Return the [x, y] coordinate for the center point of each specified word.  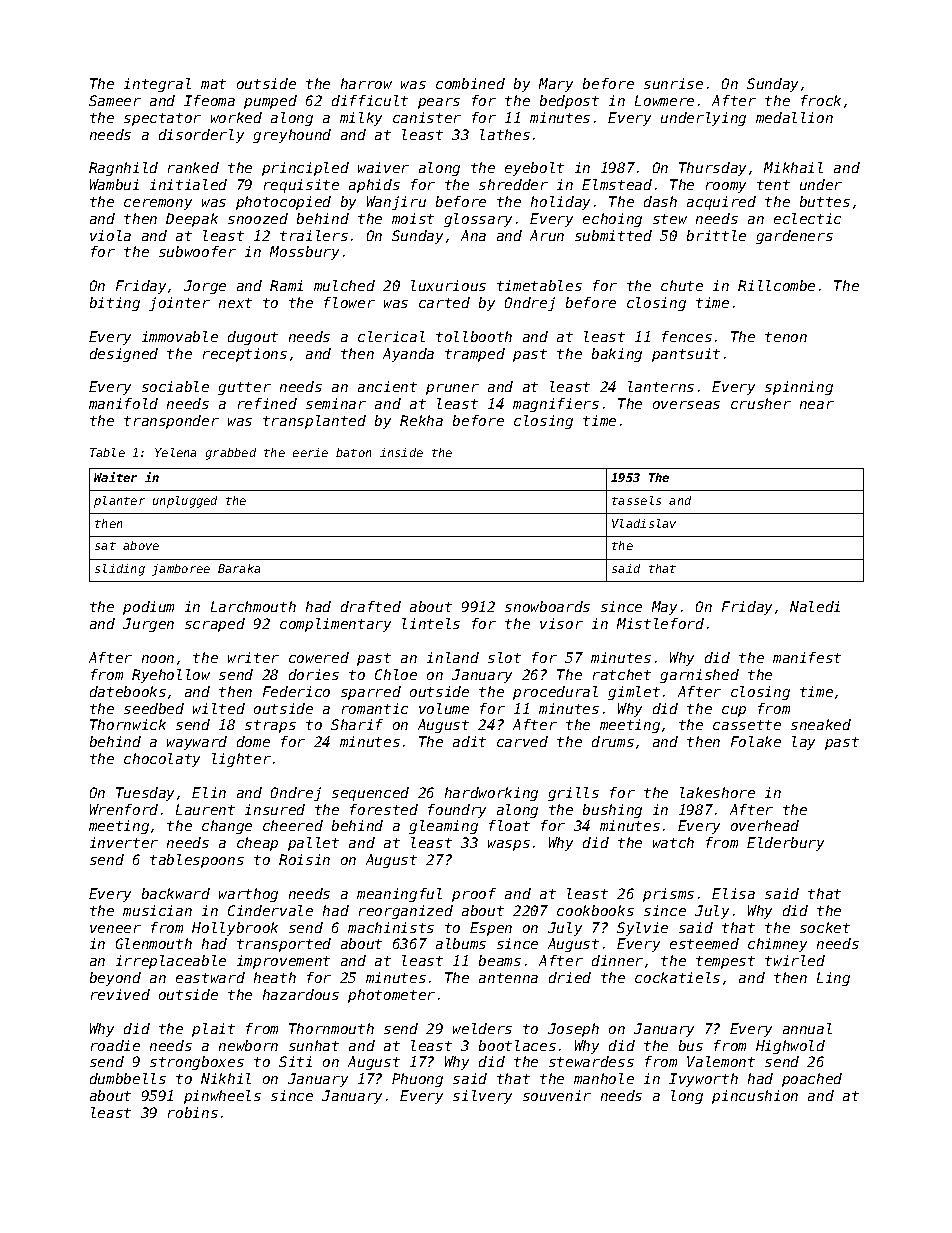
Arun [547, 235]
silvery [482, 1097]
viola [110, 235]
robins [193, 1112]
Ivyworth [703, 1080]
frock [821, 100]
